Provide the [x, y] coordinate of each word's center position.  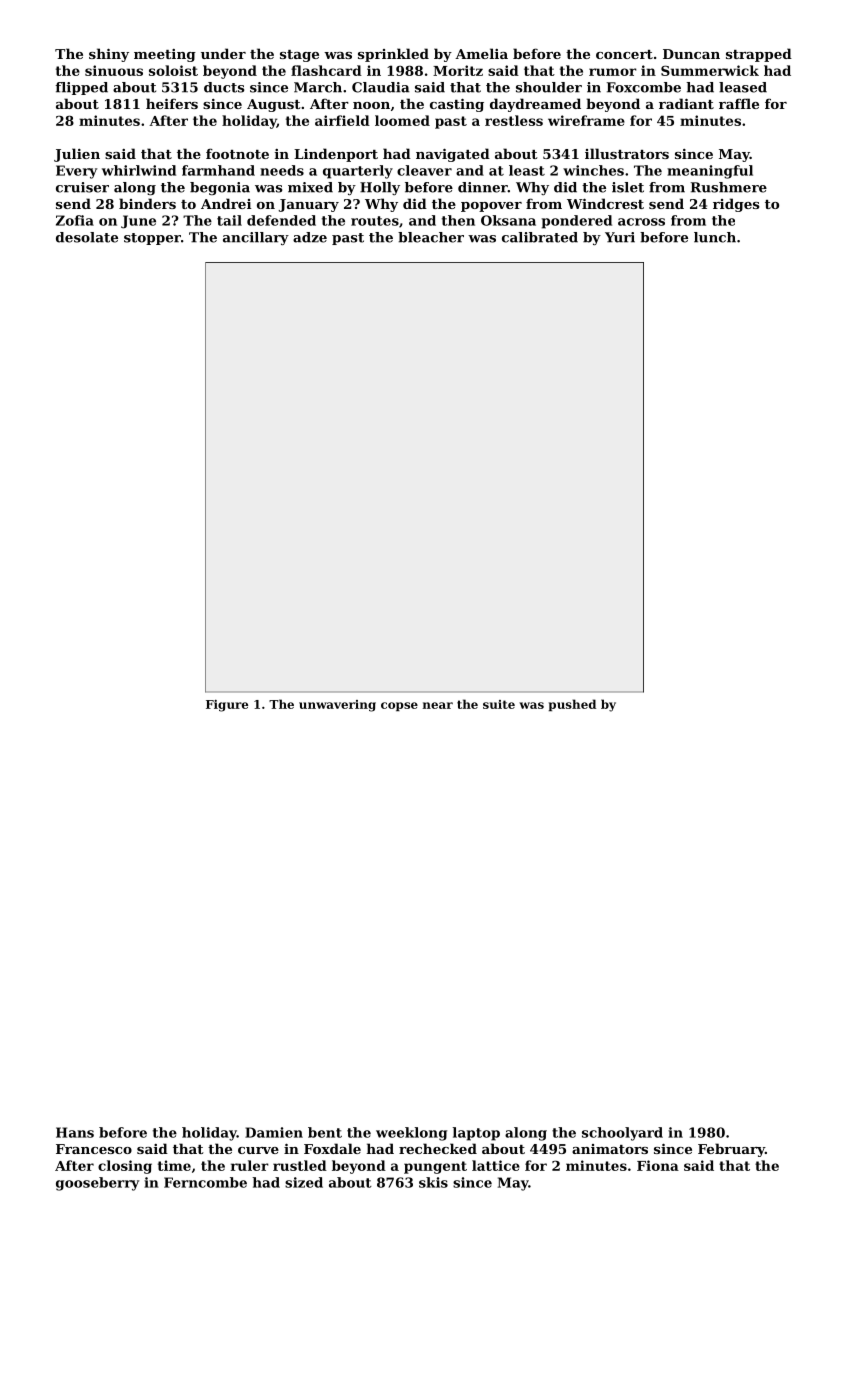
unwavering [337, 706]
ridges [736, 205]
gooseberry [97, 1184]
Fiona [658, 1165]
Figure [227, 706]
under [223, 53]
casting [457, 105]
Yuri [620, 237]
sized [304, 1182]
